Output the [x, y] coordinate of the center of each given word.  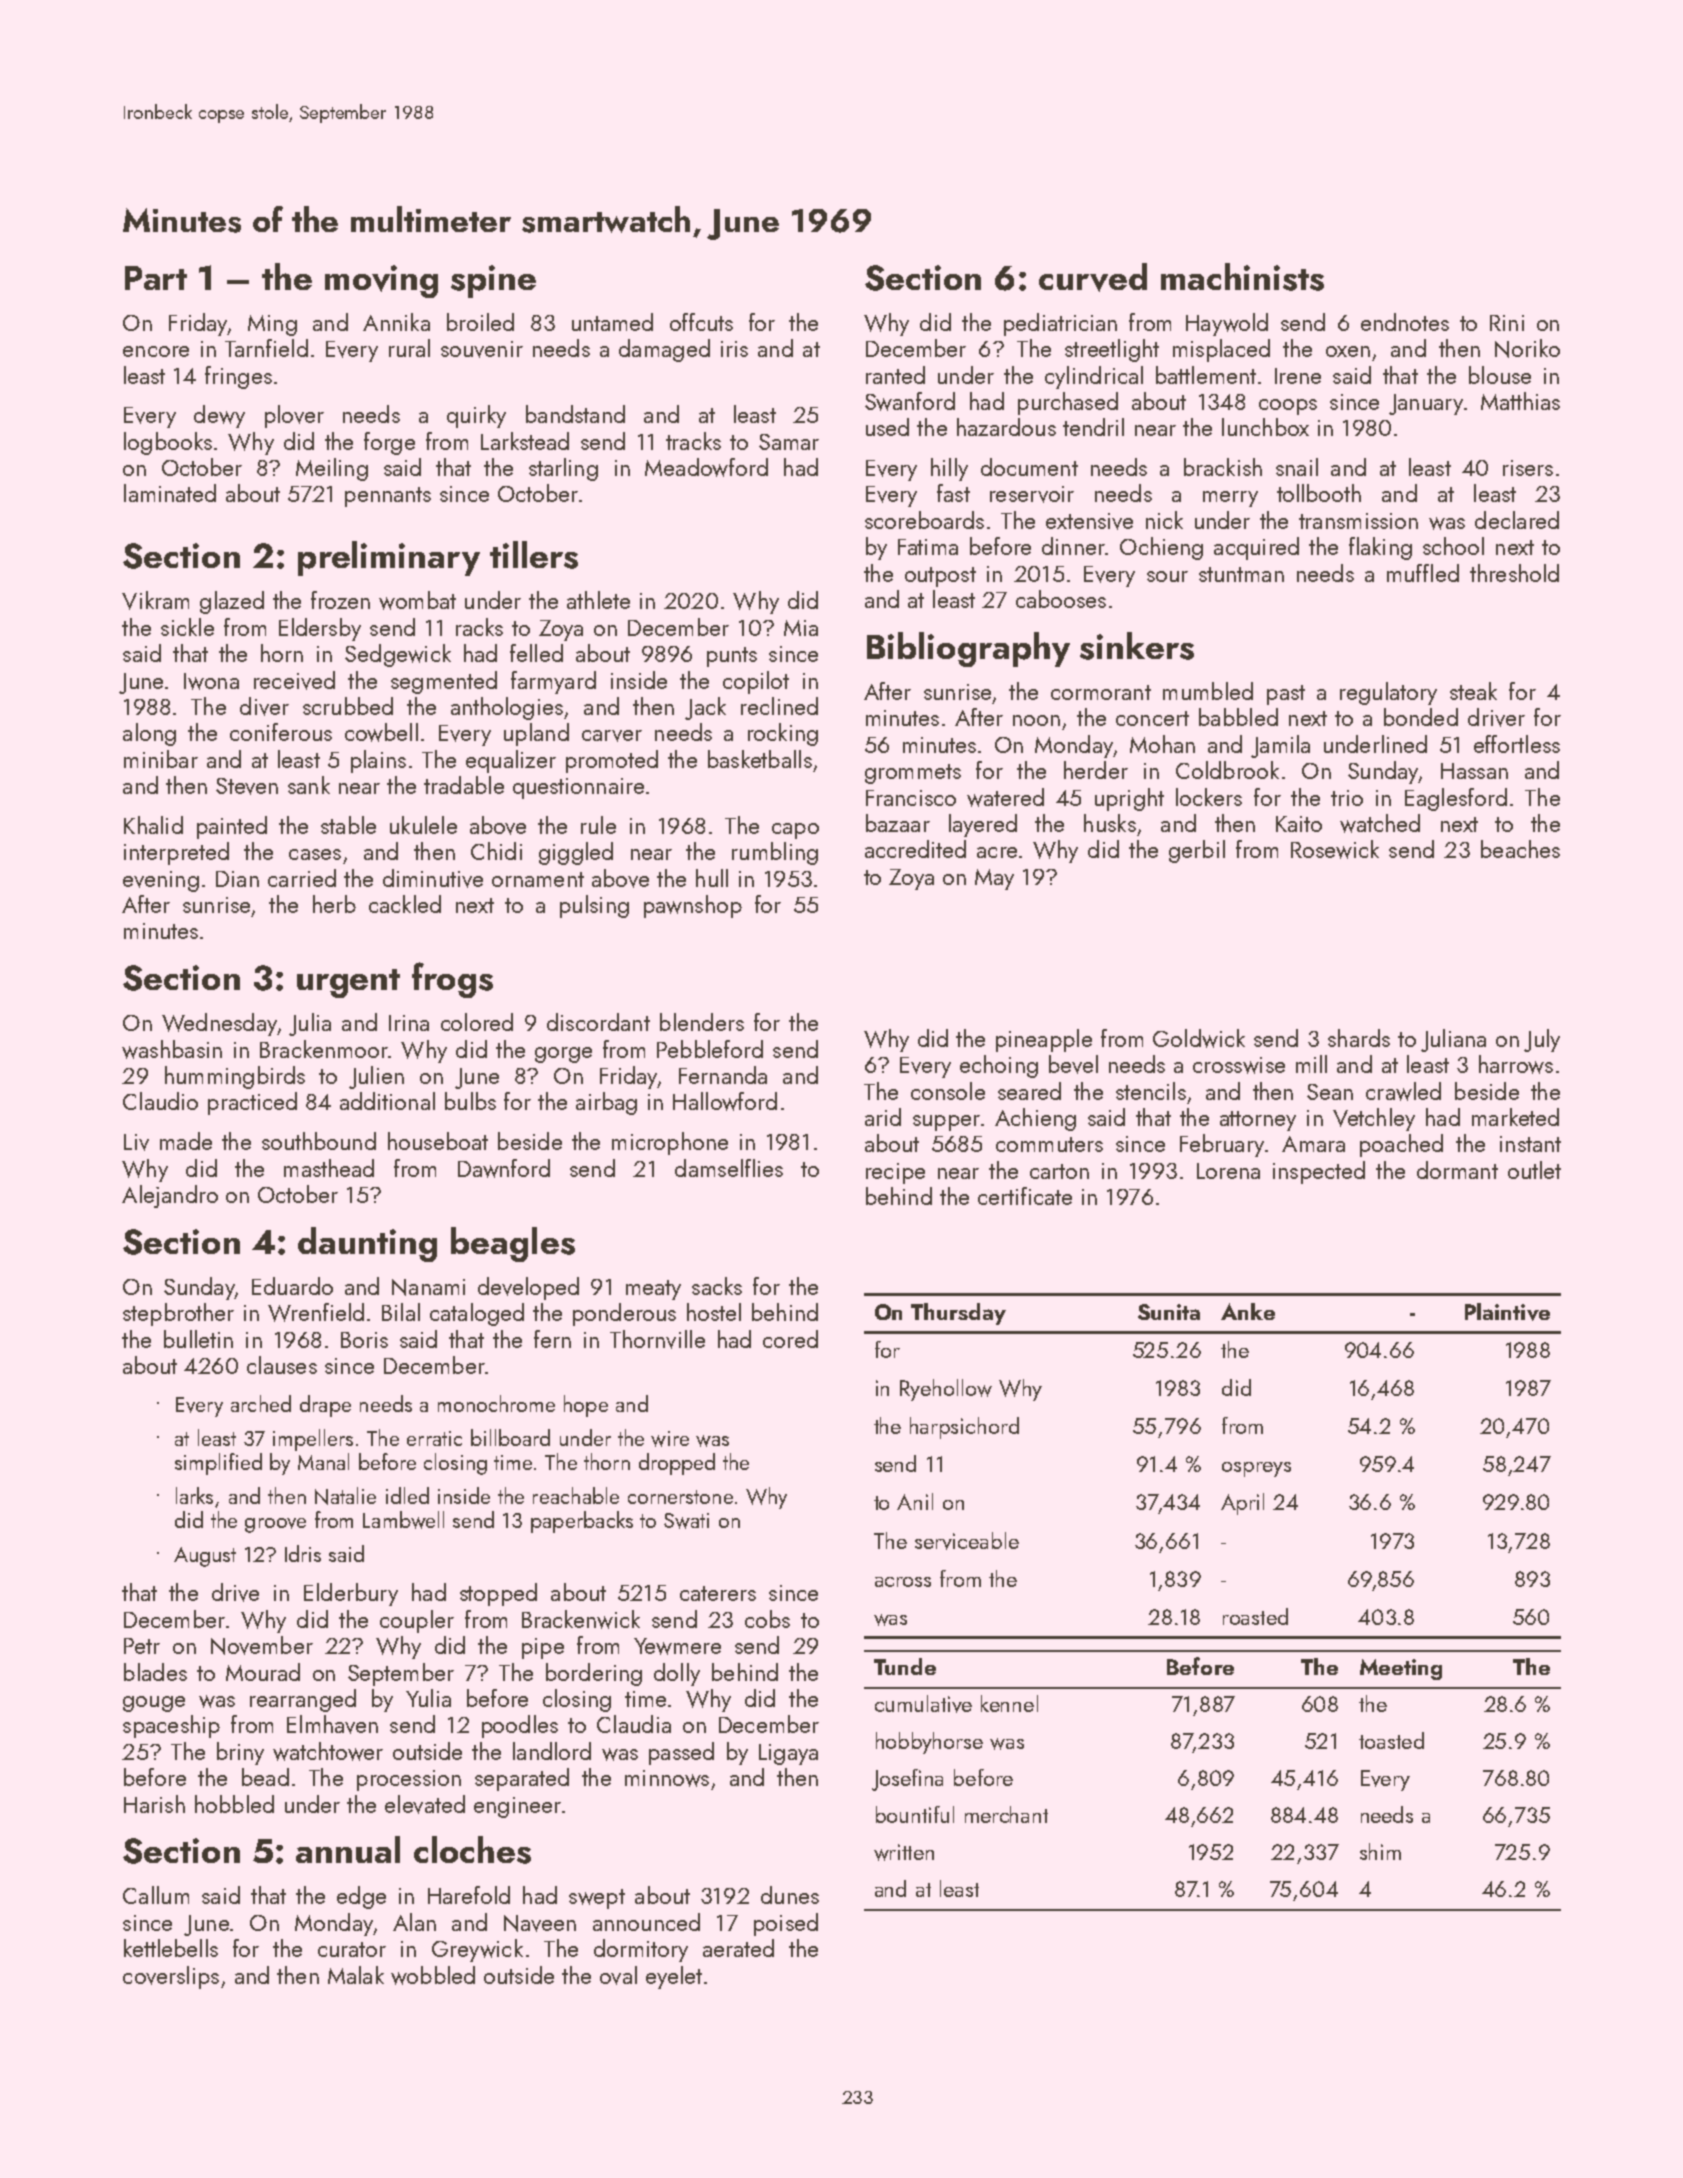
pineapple [1044, 1040]
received [294, 680]
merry [1230, 499]
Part [156, 278]
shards [1359, 1038]
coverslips [171, 1977]
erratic [434, 1438]
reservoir [1032, 494]
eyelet [674, 1977]
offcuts [701, 322]
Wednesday [219, 1024]
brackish [1223, 467]
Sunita [1169, 1312]
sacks [717, 1286]
